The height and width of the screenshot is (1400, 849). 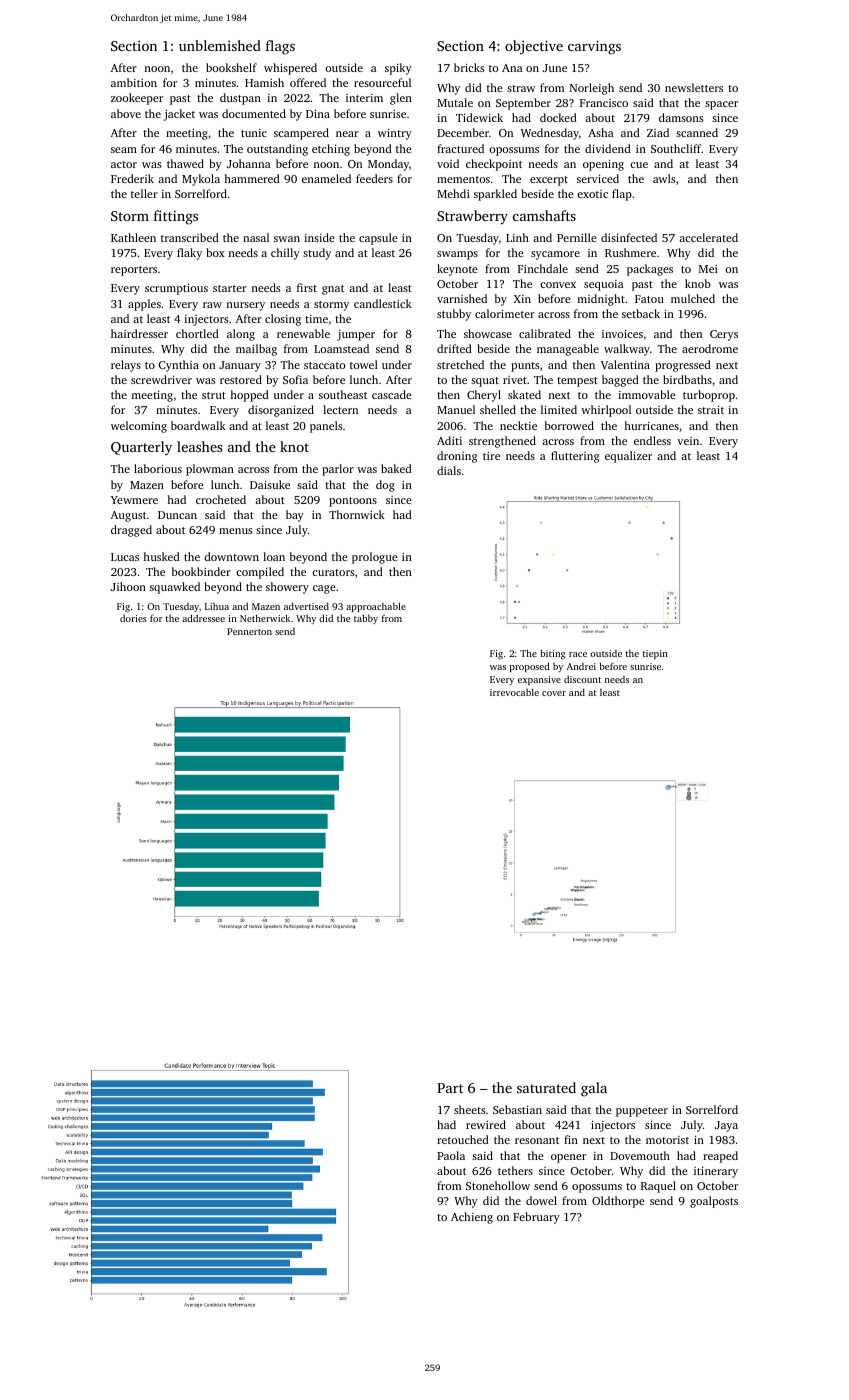 I want to click on immovable, so click(x=647, y=394).
